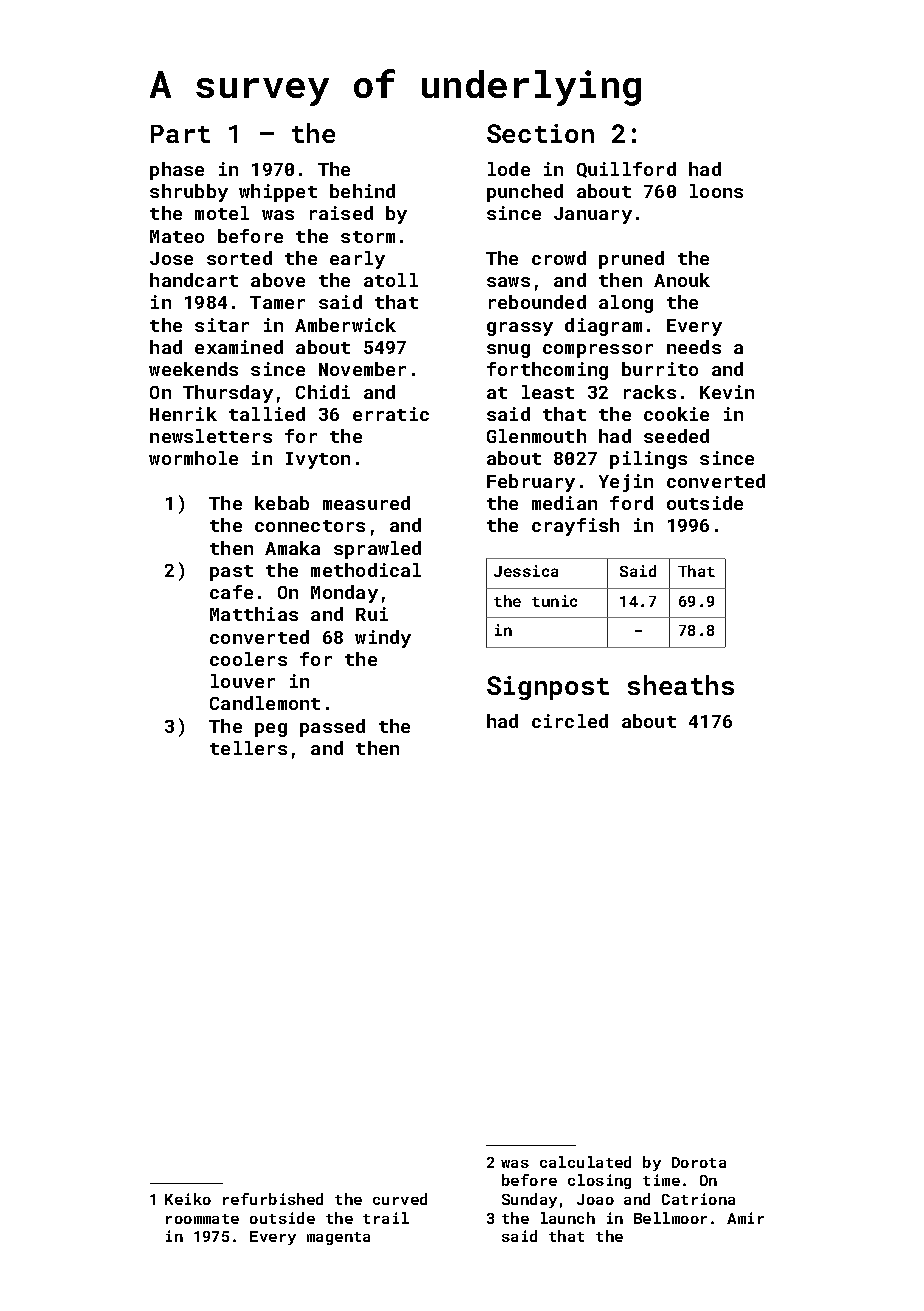 This document has height=1311, width=924. What do you see at coordinates (568, 1218) in the document?
I see `launch` at bounding box center [568, 1218].
